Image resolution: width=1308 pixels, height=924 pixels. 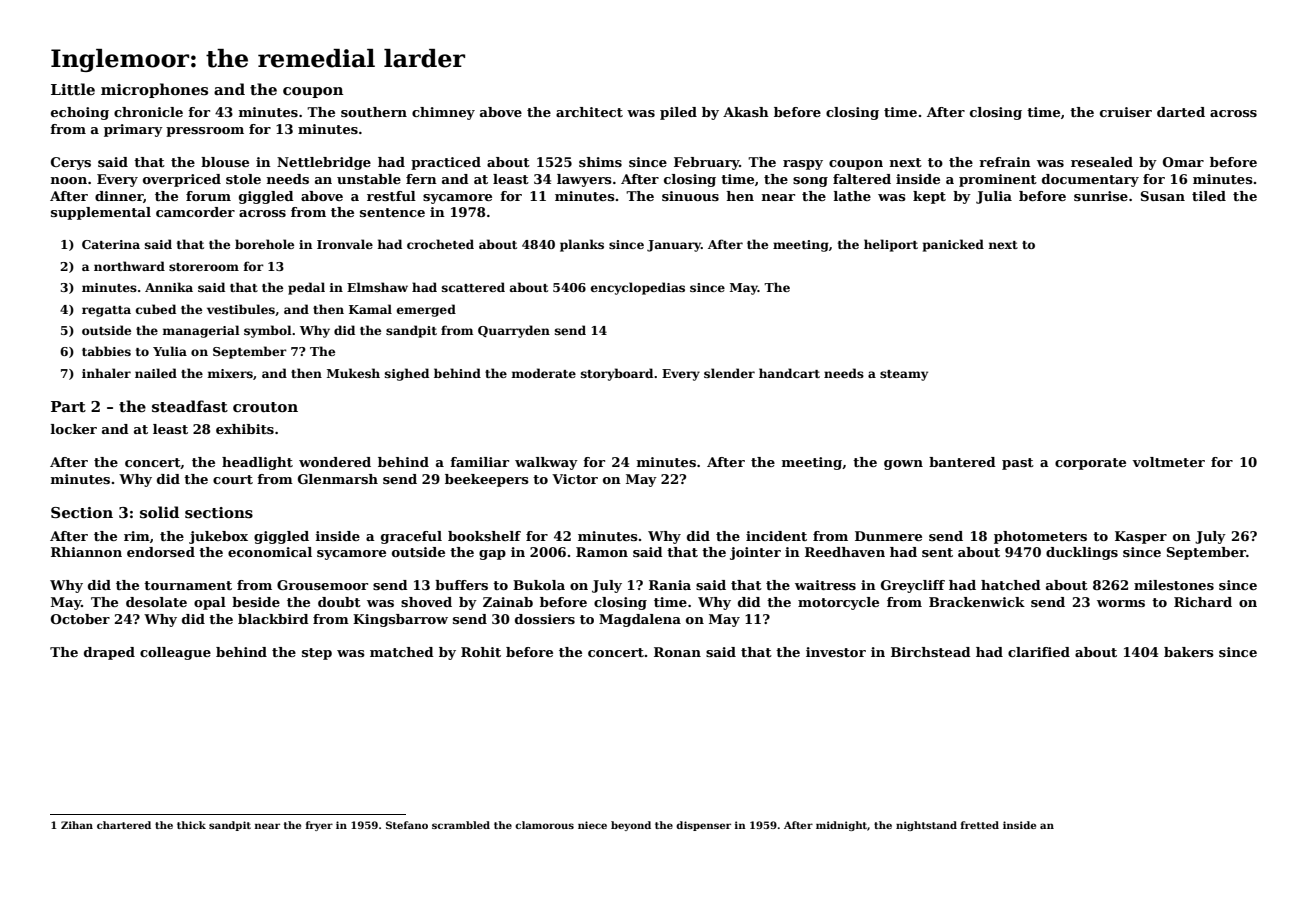 I want to click on cruiser, so click(x=1126, y=112).
